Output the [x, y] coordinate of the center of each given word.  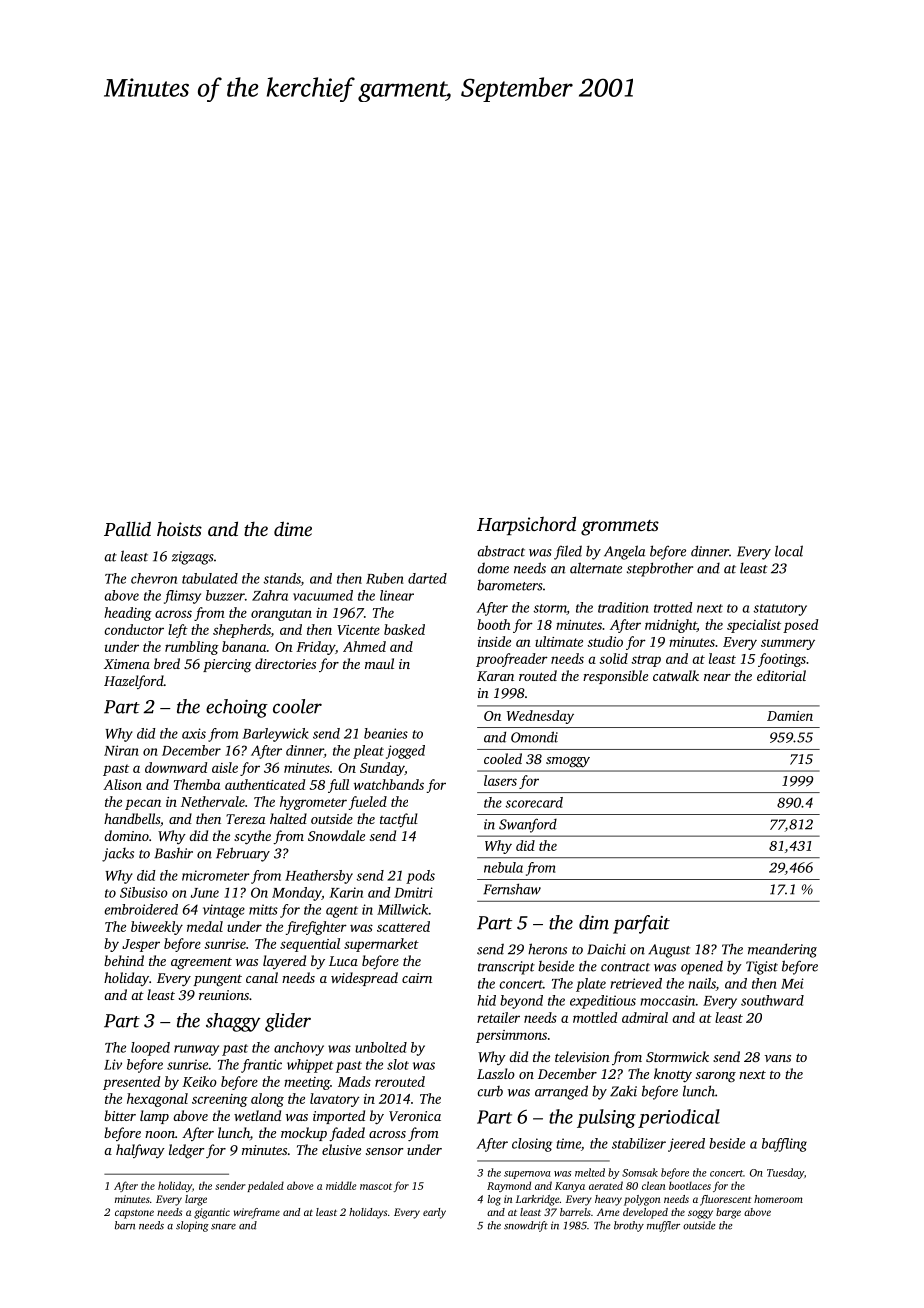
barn [125, 1225]
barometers [510, 585]
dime [293, 528]
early [434, 1213]
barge [728, 1213]
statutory [780, 610]
